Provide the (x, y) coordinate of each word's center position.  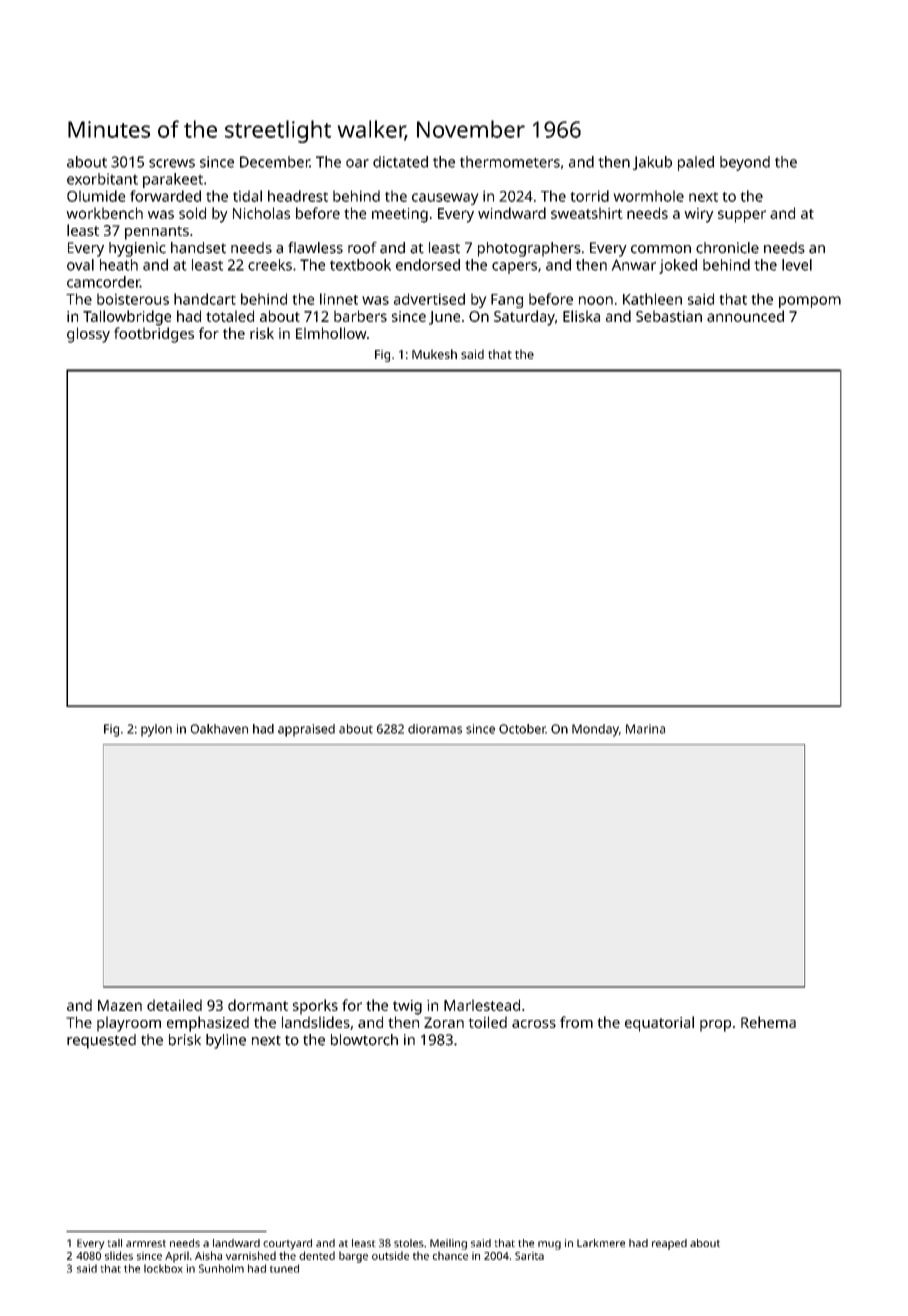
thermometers (510, 162)
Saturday (524, 318)
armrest (146, 1243)
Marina (645, 729)
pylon (156, 730)
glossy (88, 335)
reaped (669, 1244)
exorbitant (102, 179)
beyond (745, 163)
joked (678, 266)
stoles (409, 1243)
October (522, 729)
